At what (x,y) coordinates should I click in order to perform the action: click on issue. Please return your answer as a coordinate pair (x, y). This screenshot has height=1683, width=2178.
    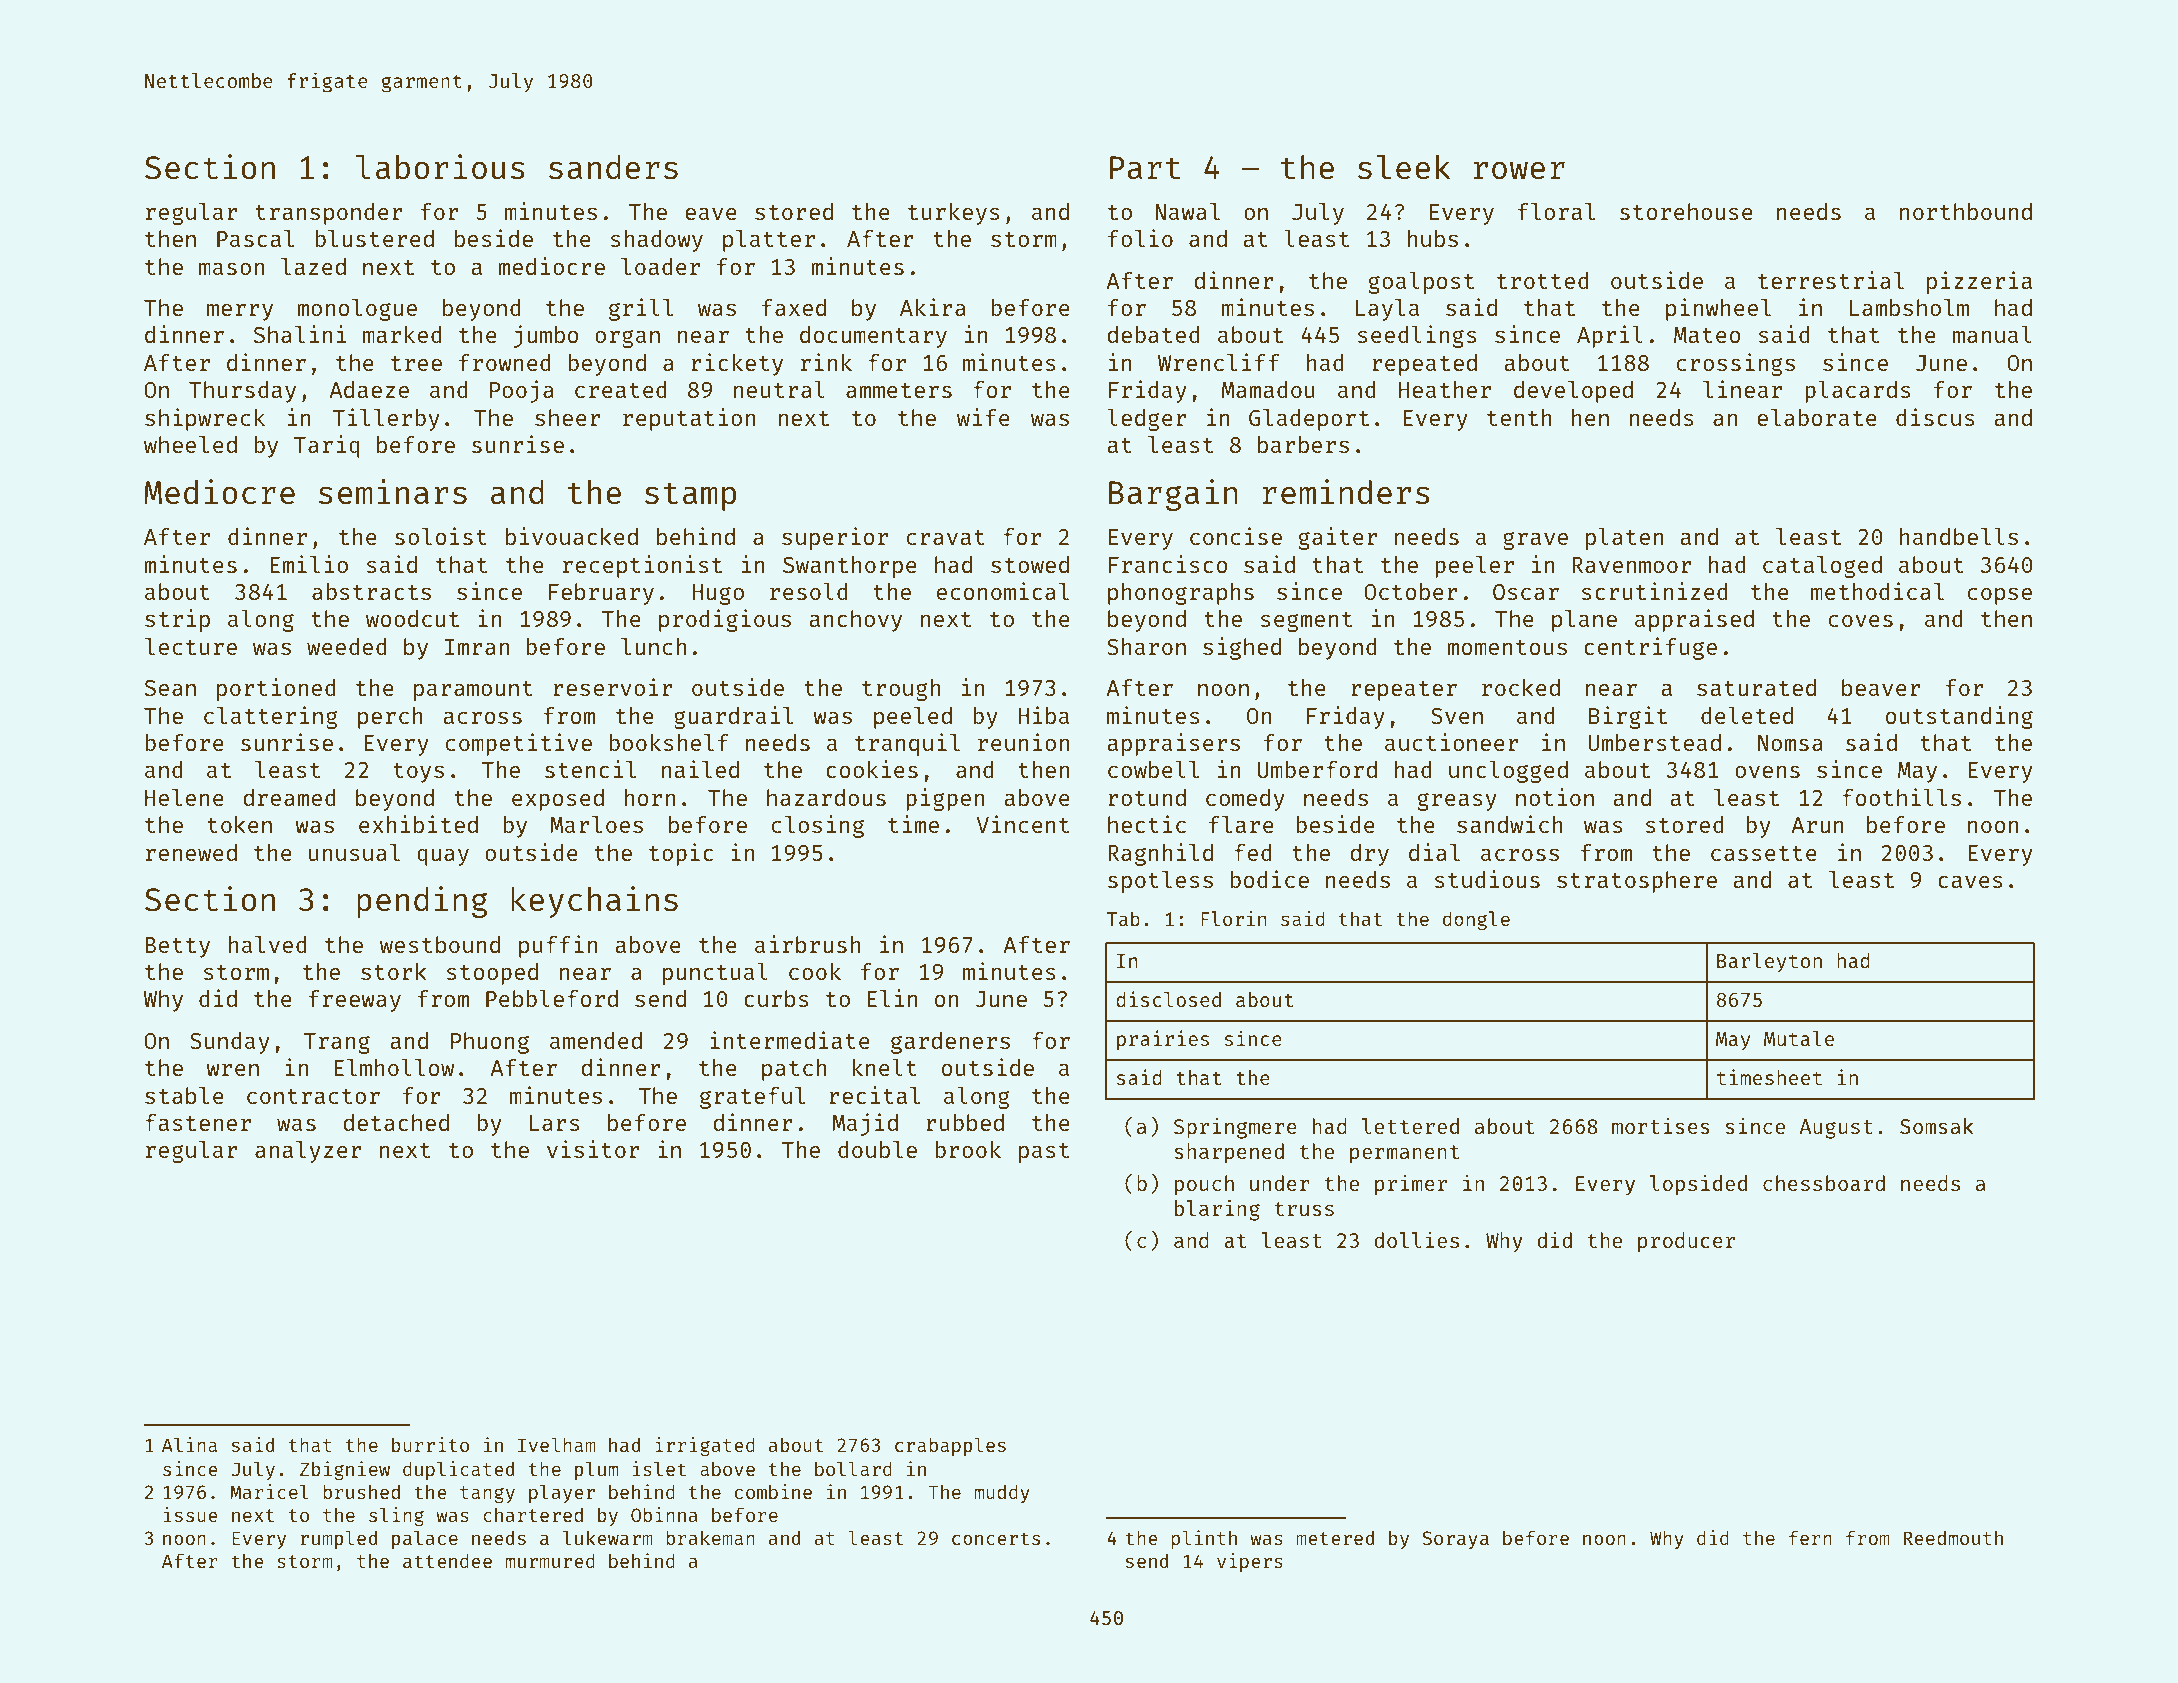
    Looking at the image, I should click on (190, 1514).
